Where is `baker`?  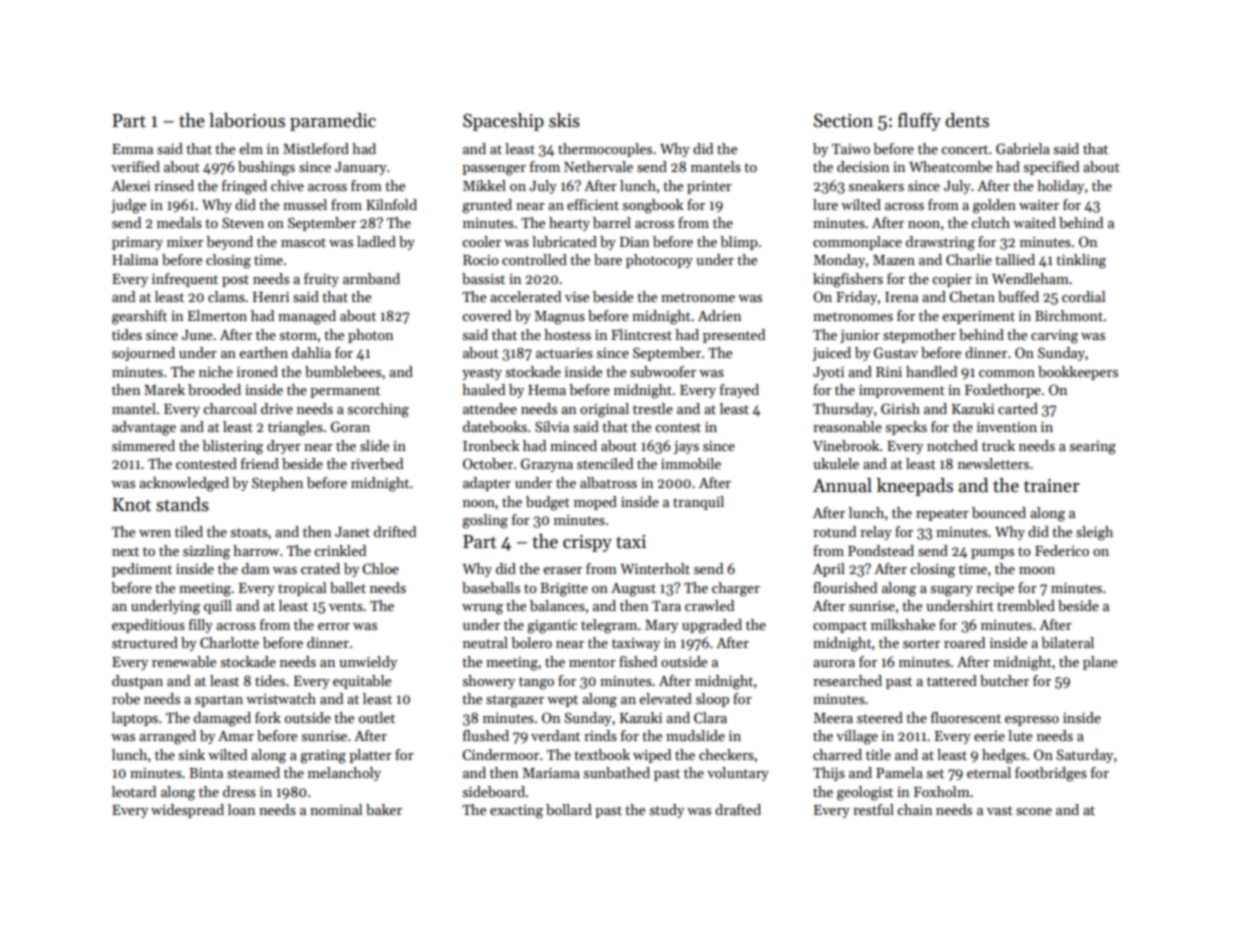
baker is located at coordinates (384, 809).
